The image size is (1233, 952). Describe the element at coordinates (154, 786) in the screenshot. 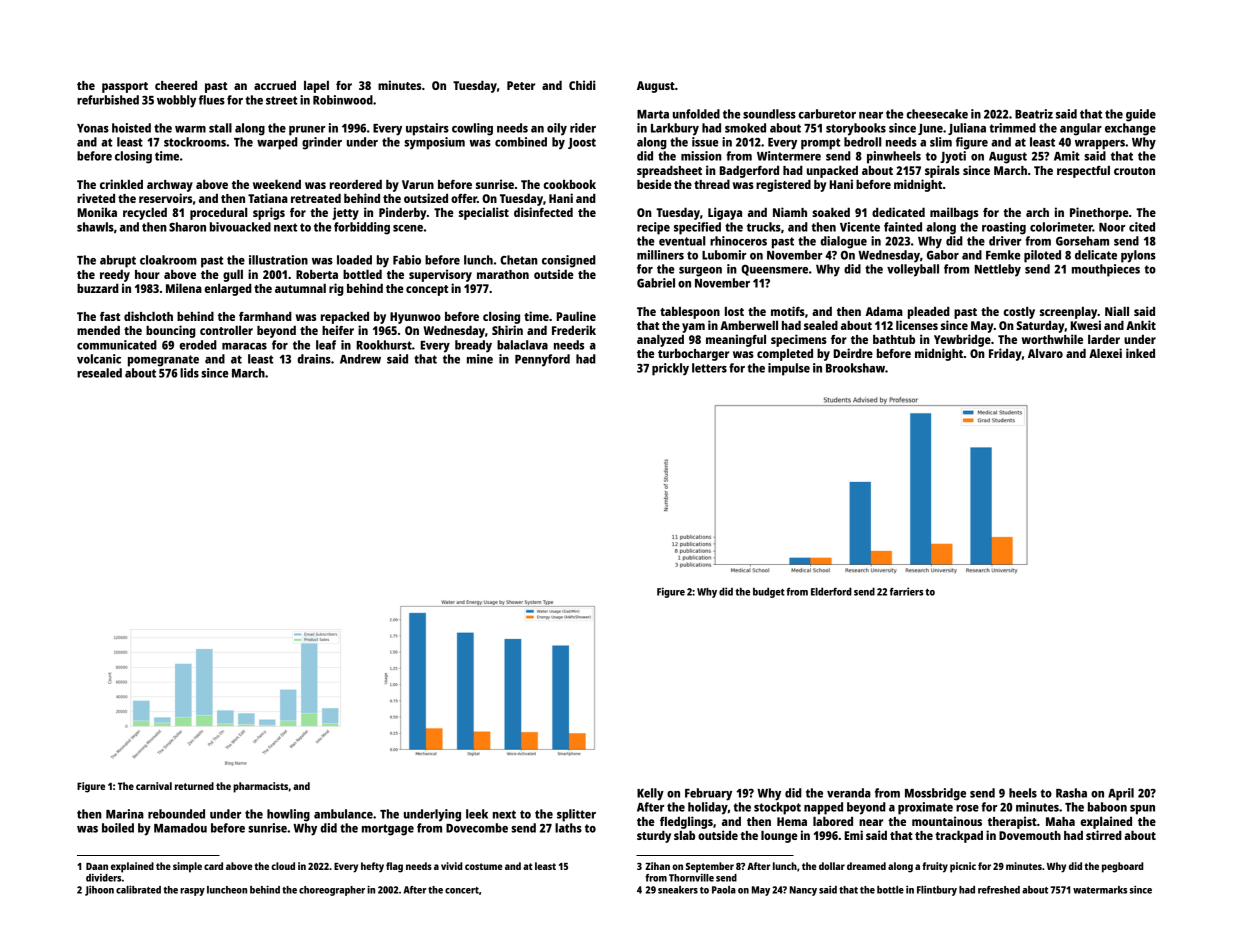

I see `carnival` at that location.
